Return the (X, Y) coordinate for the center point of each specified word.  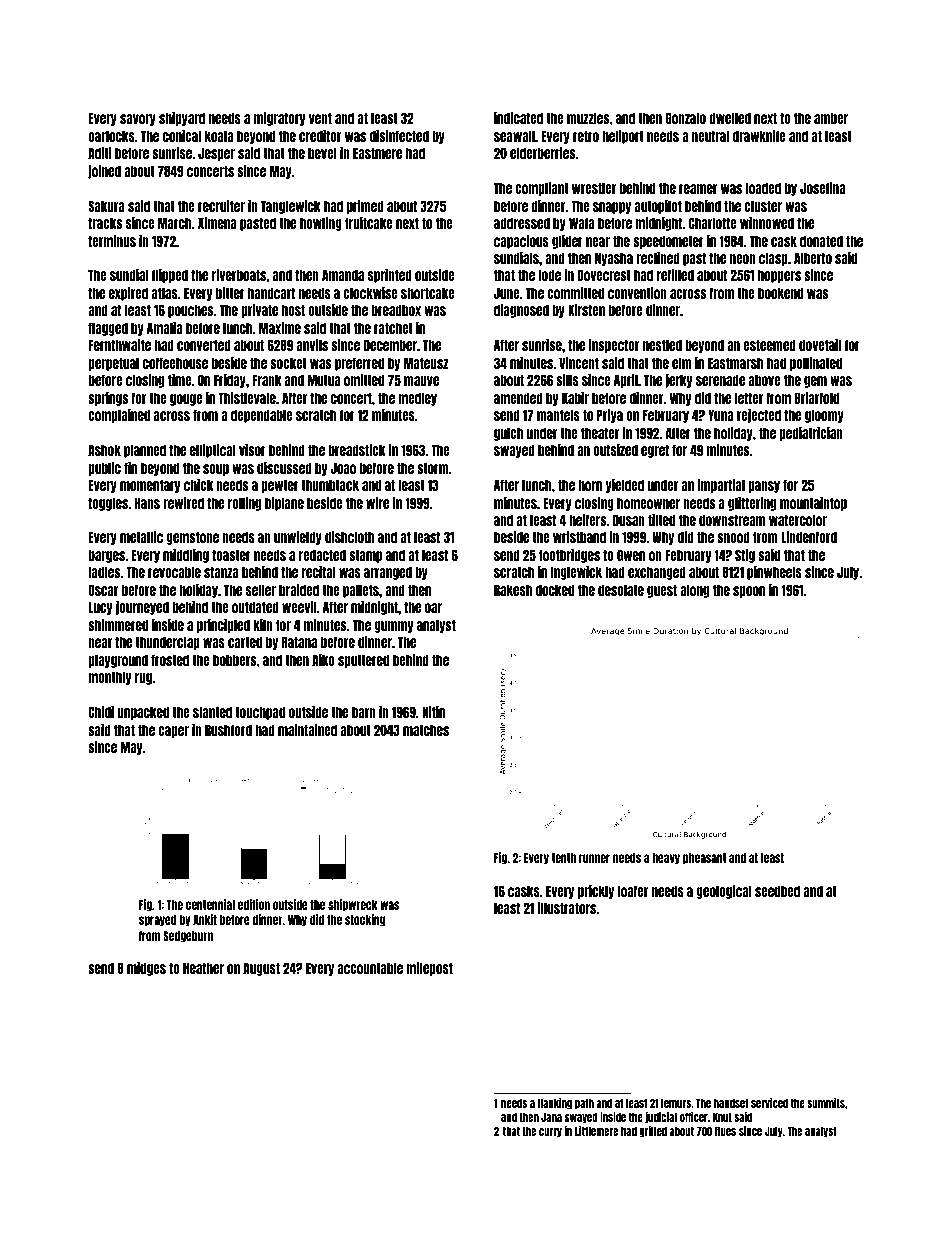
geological (724, 892)
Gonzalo (685, 118)
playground (118, 661)
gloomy (824, 416)
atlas (165, 293)
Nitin (433, 712)
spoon (749, 592)
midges (146, 969)
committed (575, 293)
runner (594, 858)
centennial (210, 904)
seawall (514, 136)
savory (138, 120)
